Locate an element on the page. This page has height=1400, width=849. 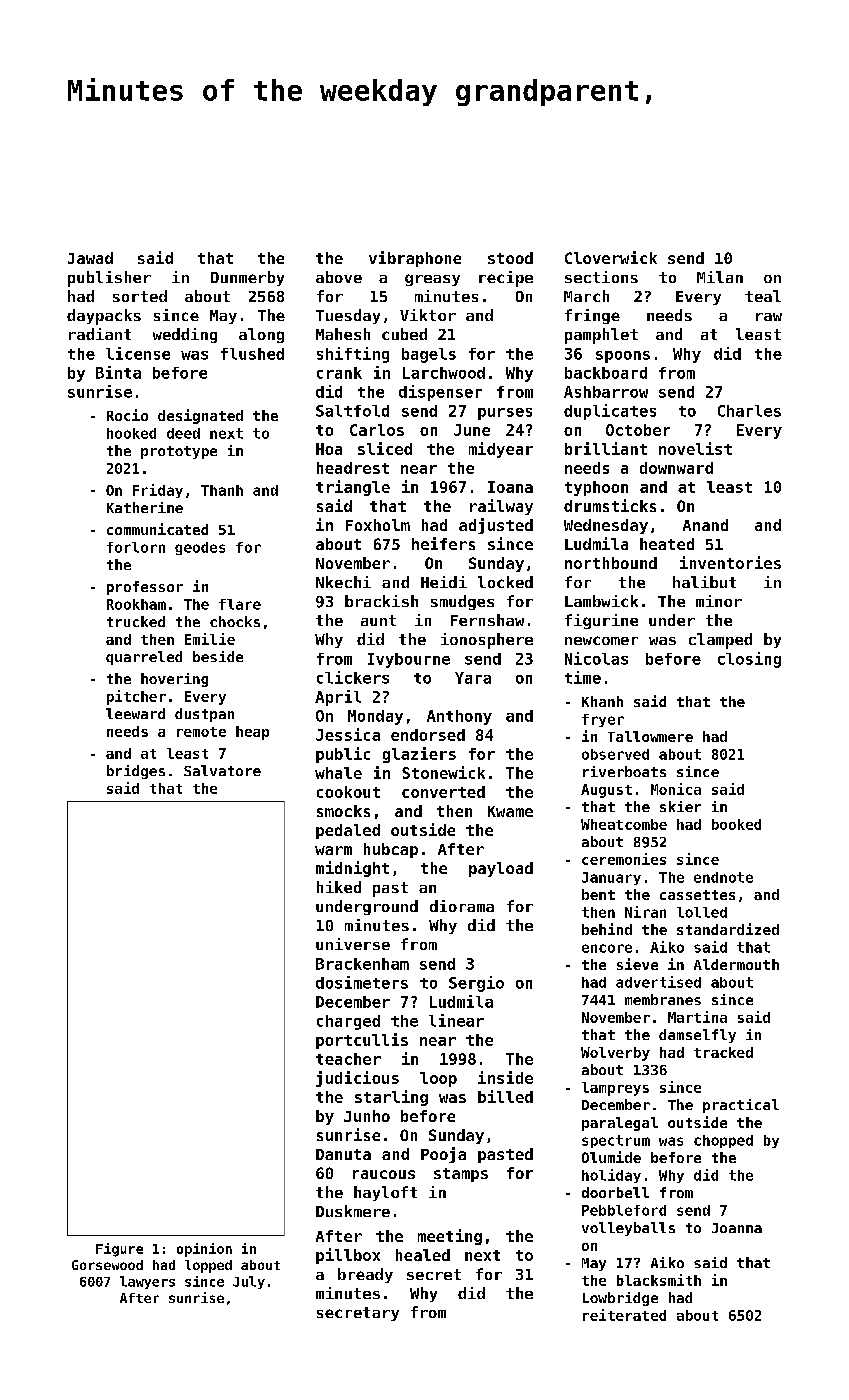
Salvatore is located at coordinates (222, 770).
